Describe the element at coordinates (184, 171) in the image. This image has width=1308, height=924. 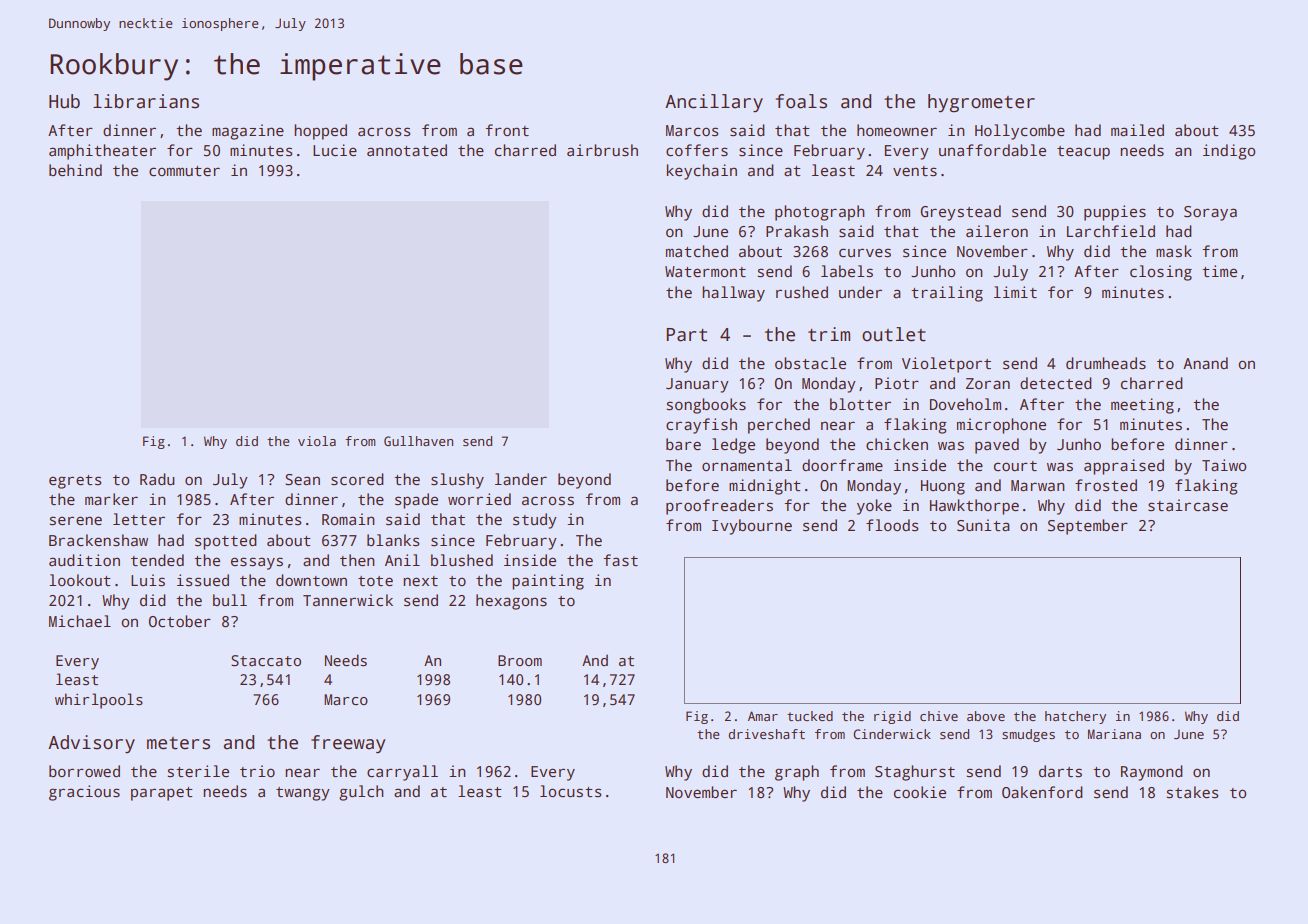
I see `commuter` at that location.
